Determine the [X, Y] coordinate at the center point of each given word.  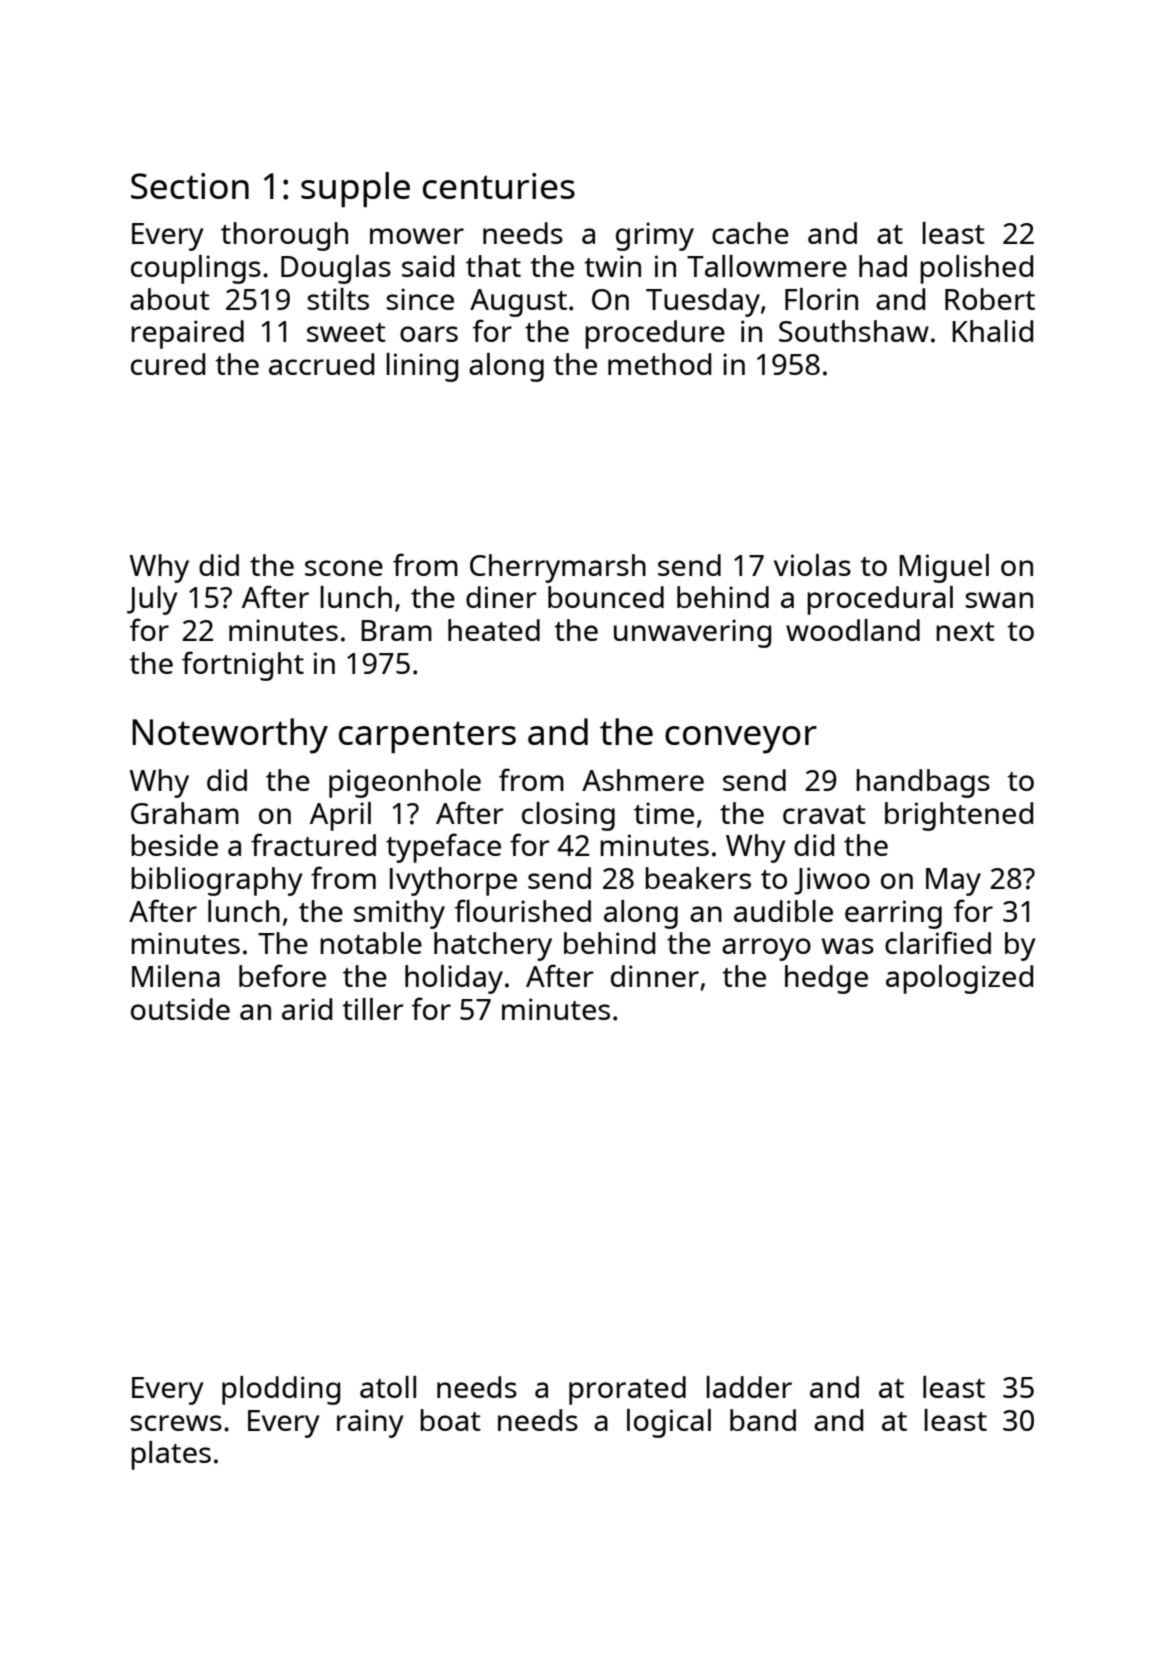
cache [750, 233]
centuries [499, 186]
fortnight [243, 666]
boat [450, 1420]
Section [190, 186]
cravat [824, 814]
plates [171, 1455]
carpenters [427, 737]
